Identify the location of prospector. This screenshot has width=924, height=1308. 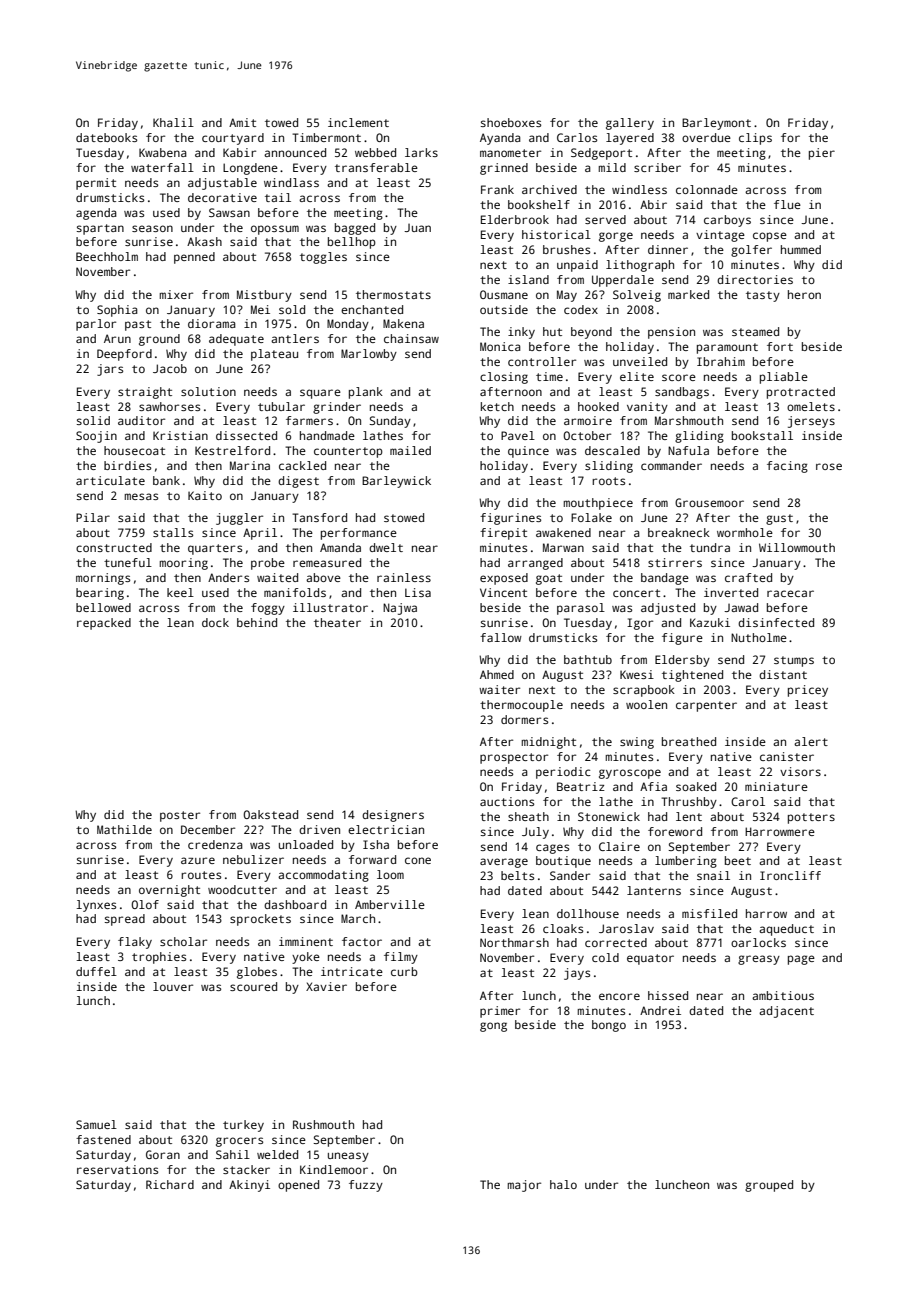
(514, 758).
